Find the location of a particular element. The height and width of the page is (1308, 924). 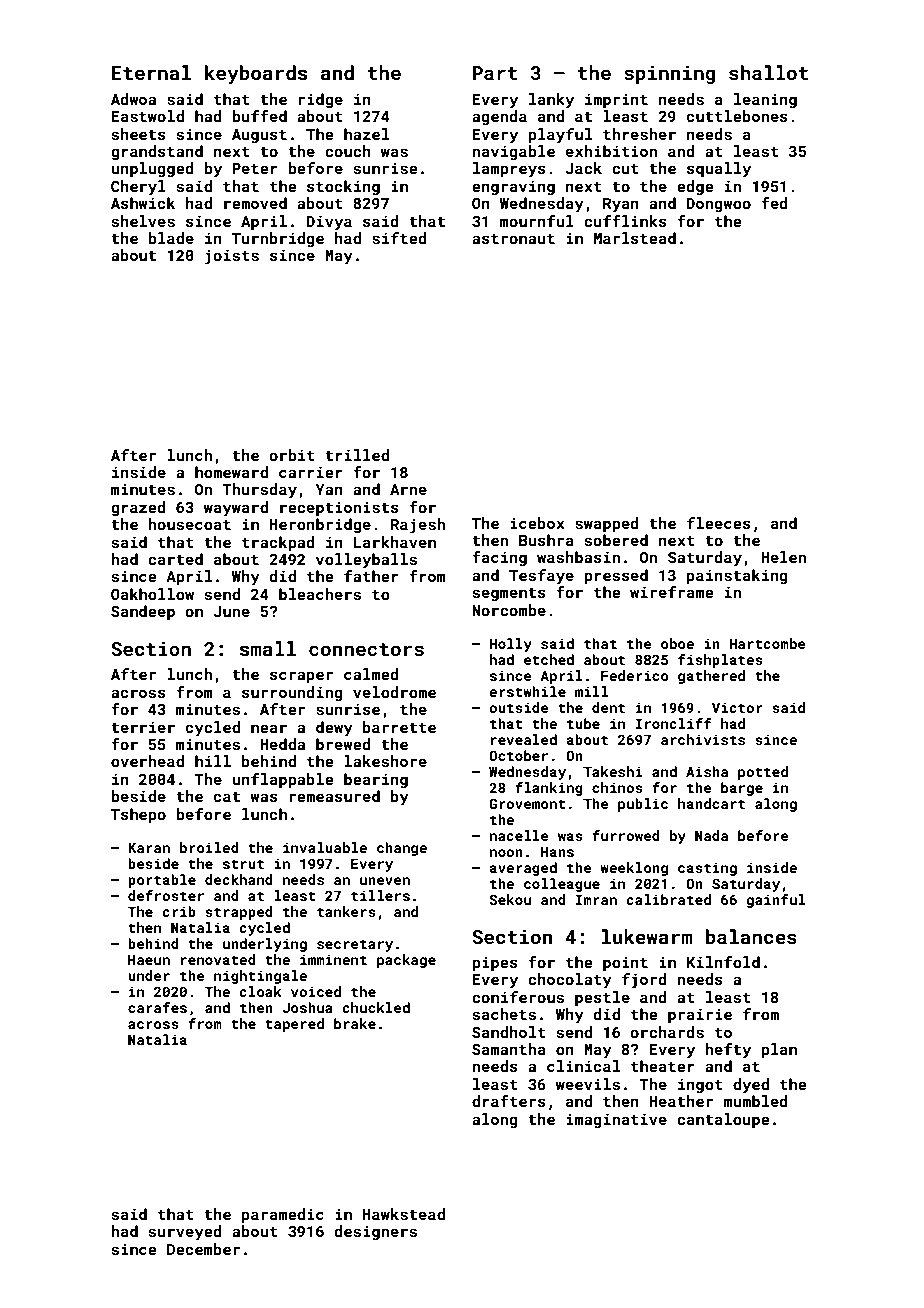

December is located at coordinates (203, 1249).
